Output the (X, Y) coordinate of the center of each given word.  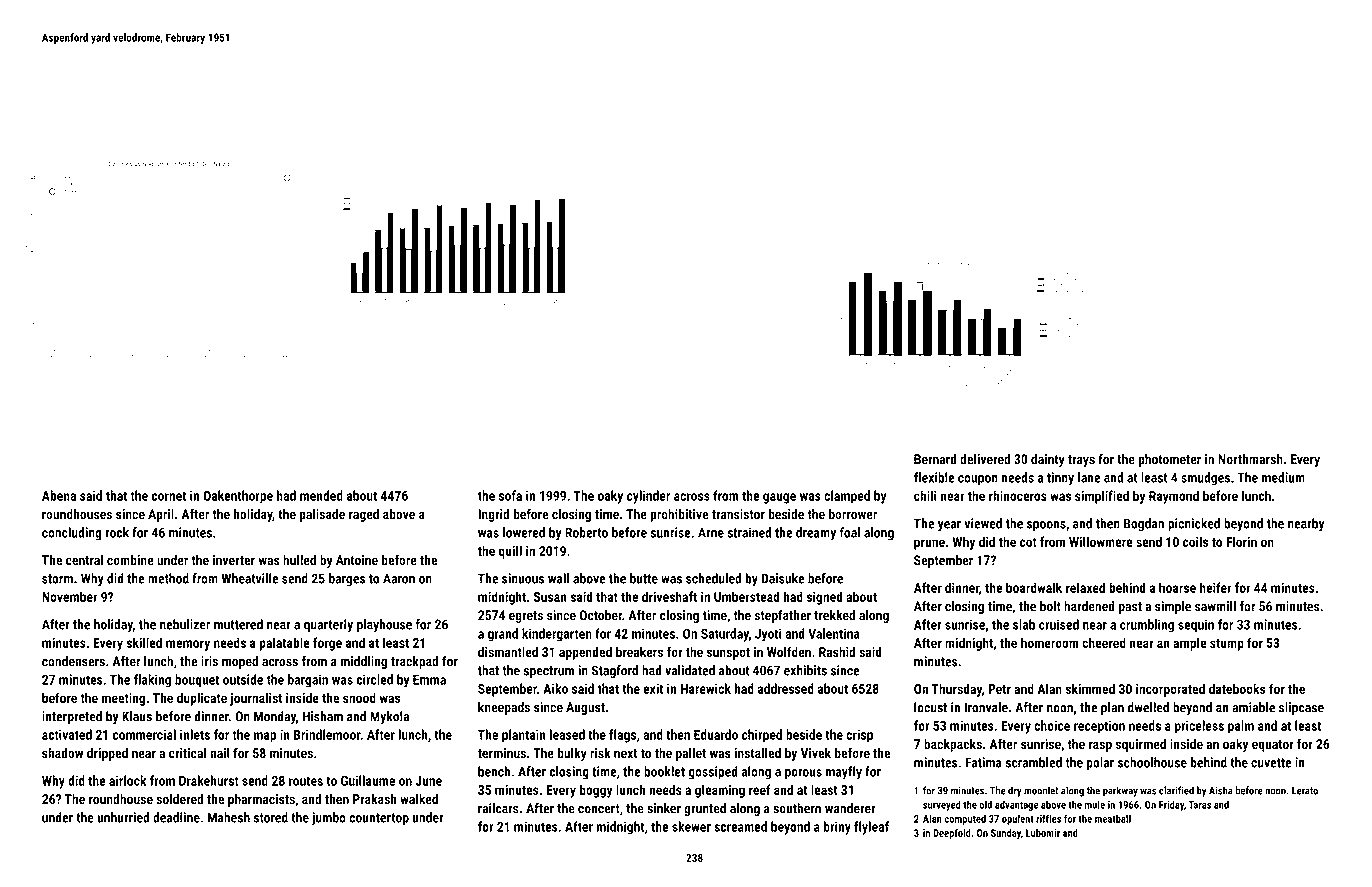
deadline (176, 817)
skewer (691, 826)
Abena (59, 495)
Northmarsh (1250, 459)
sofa (510, 495)
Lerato (1305, 791)
